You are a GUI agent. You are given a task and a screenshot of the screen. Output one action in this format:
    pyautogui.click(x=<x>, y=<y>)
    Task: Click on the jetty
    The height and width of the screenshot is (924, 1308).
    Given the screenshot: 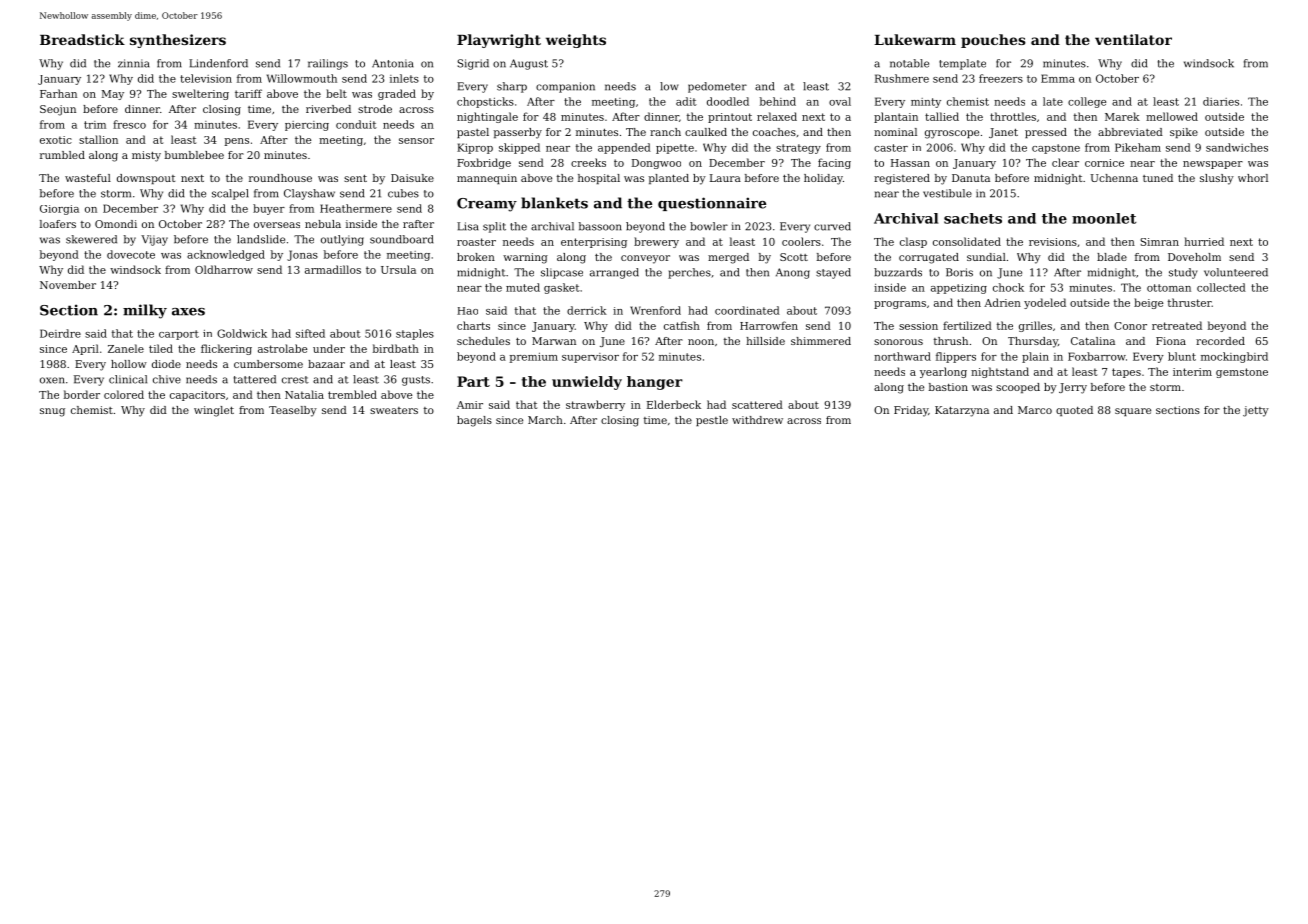 What is the action you would take?
    pyautogui.click(x=1256, y=411)
